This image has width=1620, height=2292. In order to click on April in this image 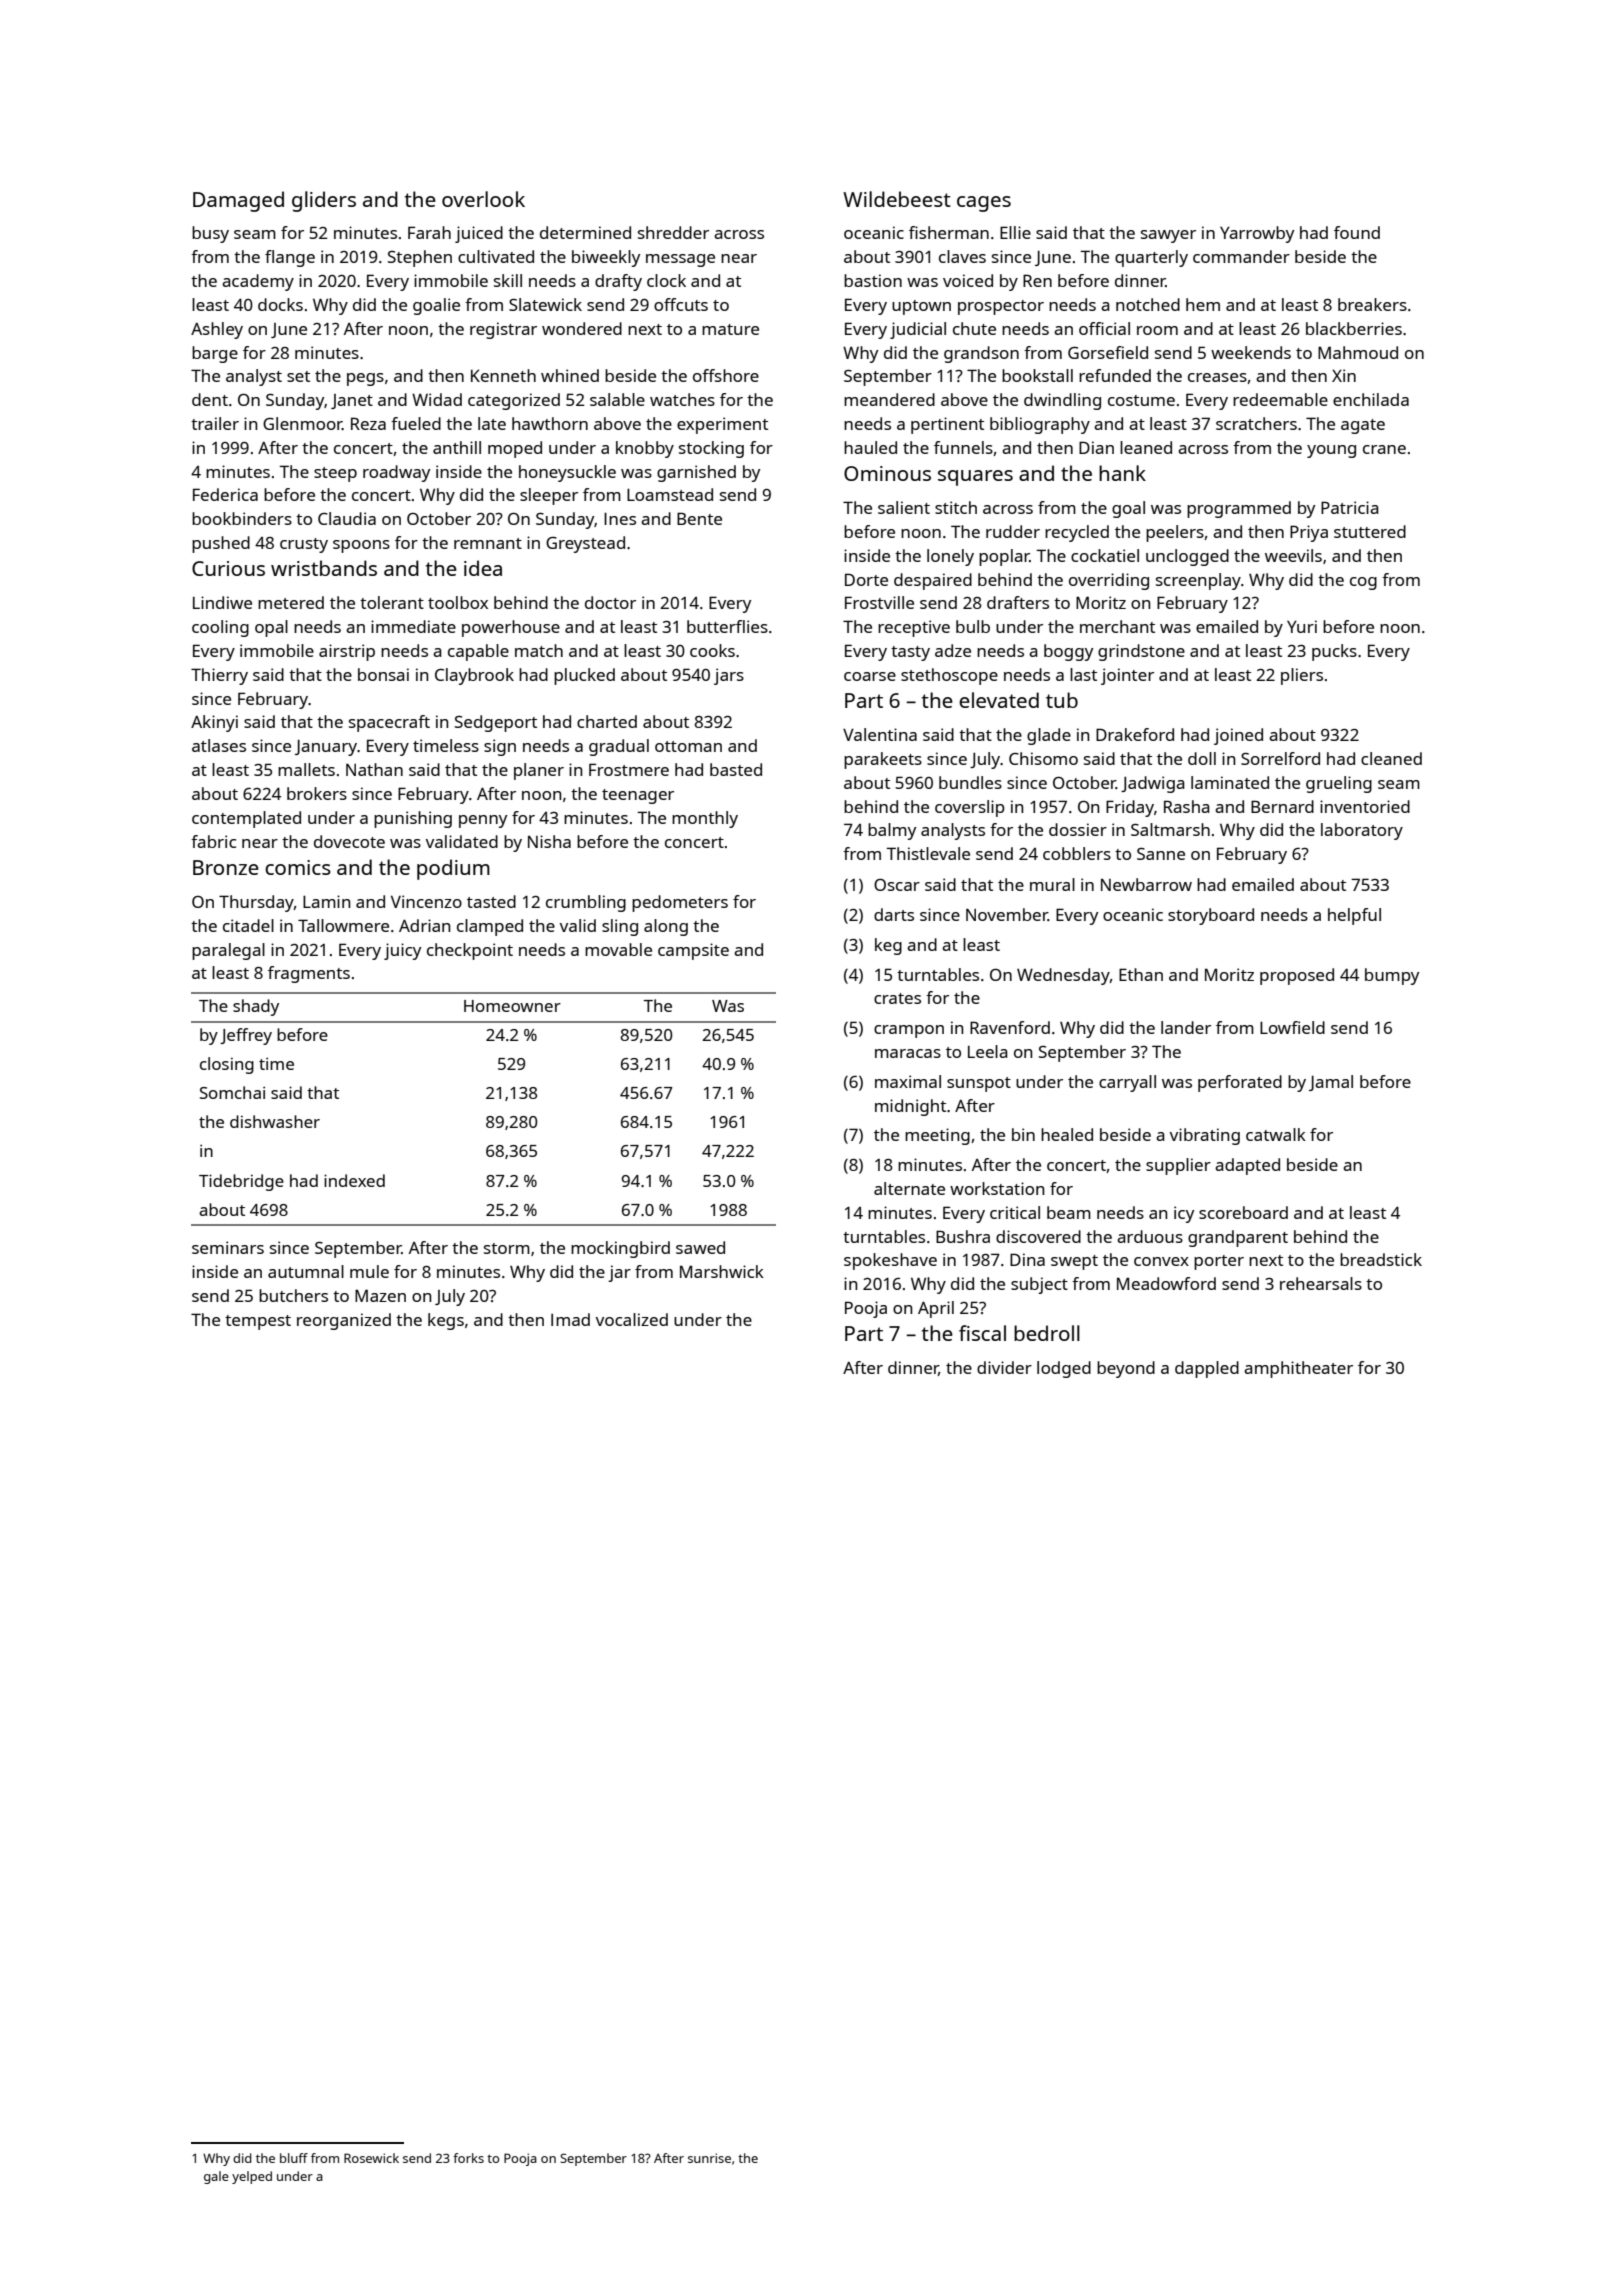, I will do `click(936, 1309)`.
